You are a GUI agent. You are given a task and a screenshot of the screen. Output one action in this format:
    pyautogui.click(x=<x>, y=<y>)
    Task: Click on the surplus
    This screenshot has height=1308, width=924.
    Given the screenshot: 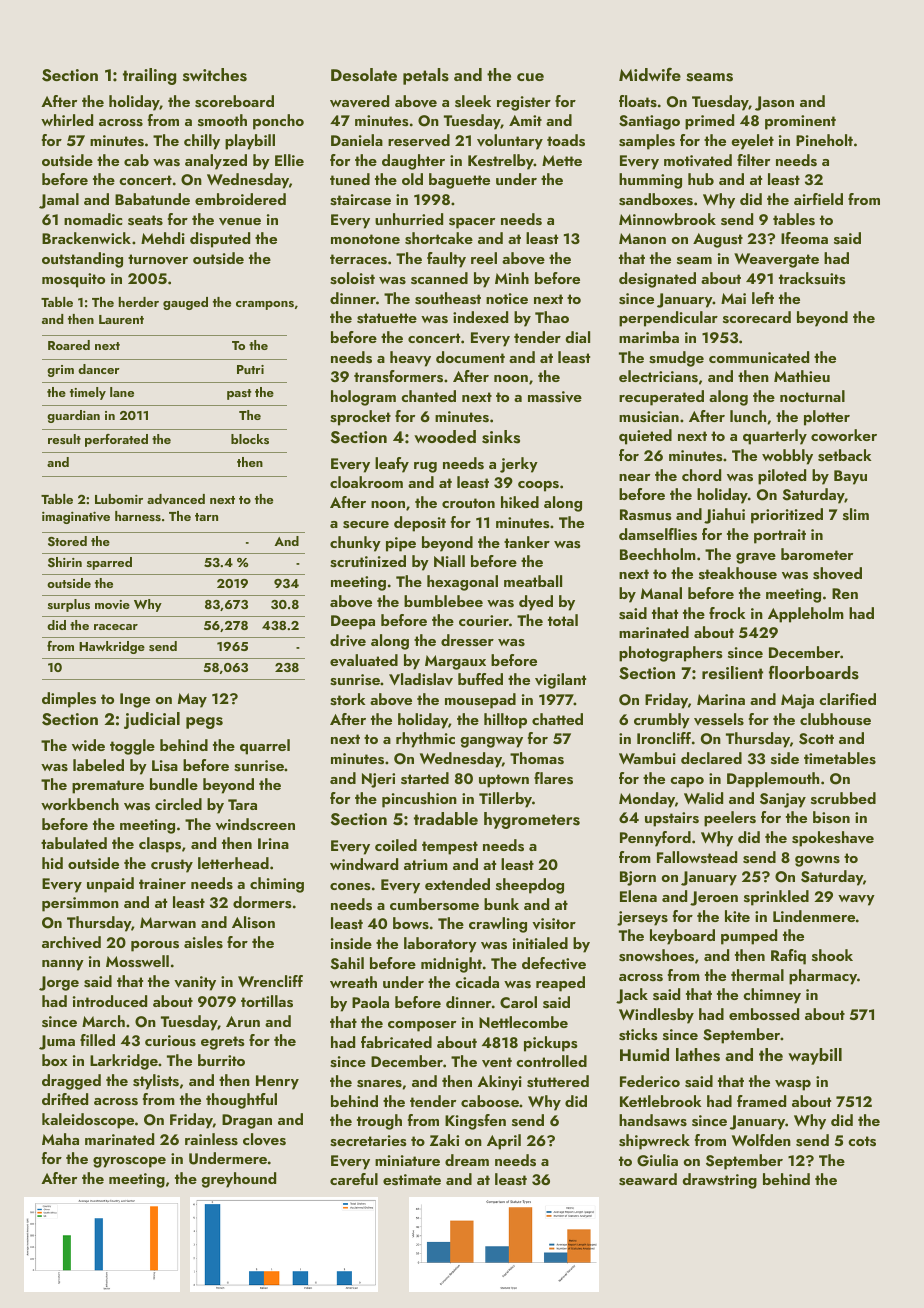 What is the action you would take?
    pyautogui.click(x=69, y=605)
